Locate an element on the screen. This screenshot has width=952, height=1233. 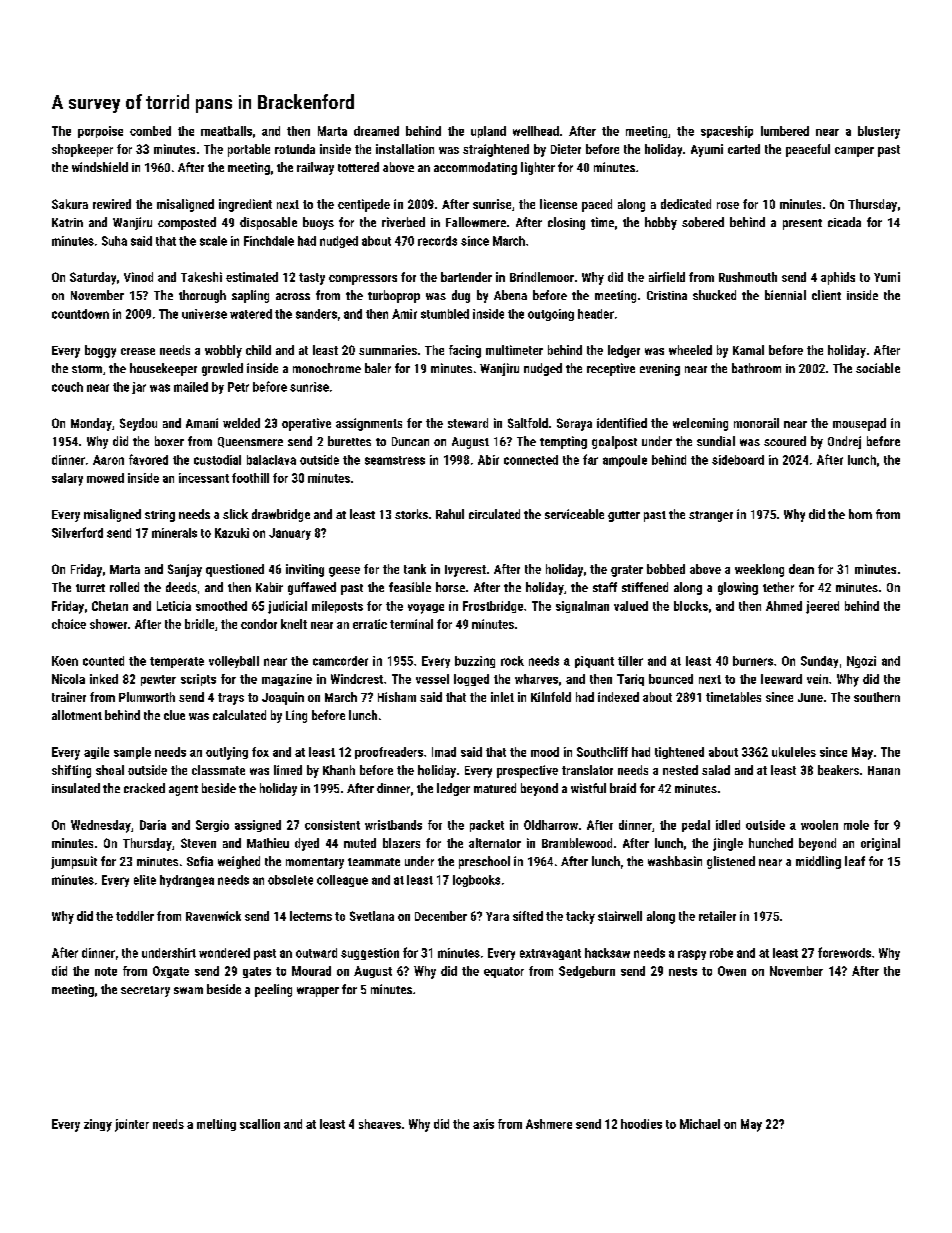
portable is located at coordinates (249, 150).
